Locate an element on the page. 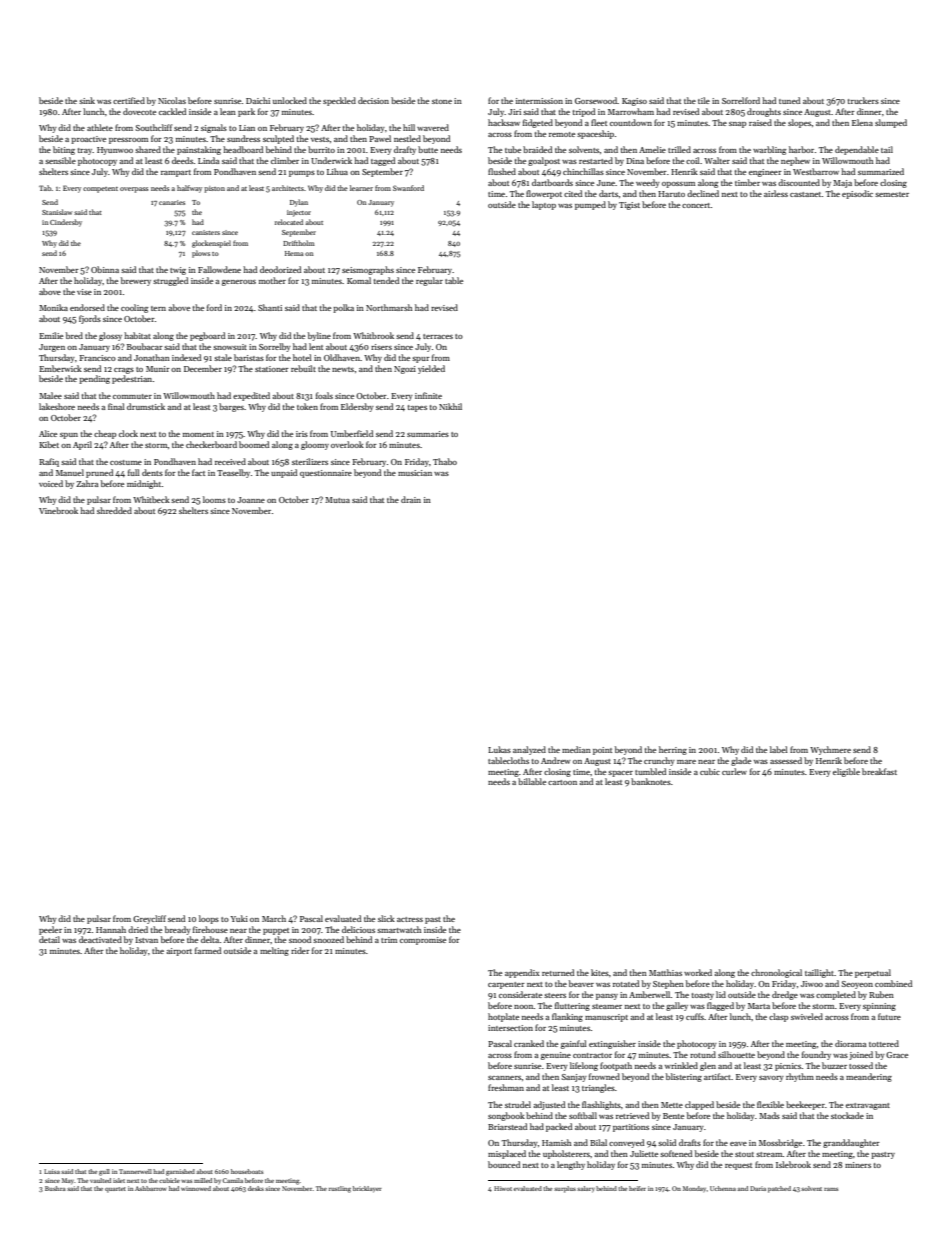  truckers is located at coordinates (863, 100).
